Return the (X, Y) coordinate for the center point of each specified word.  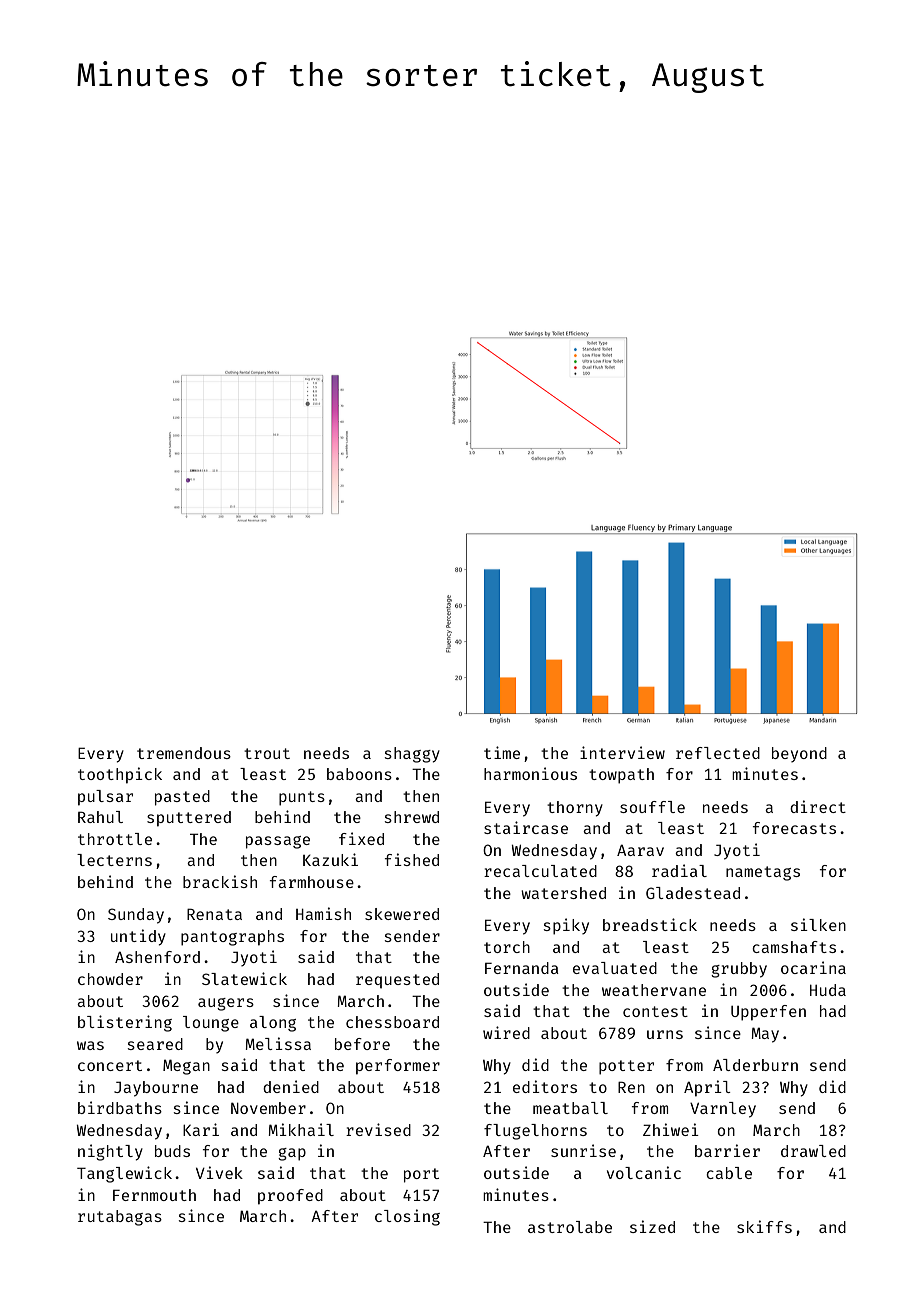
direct (818, 806)
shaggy (412, 755)
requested (397, 981)
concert (110, 1065)
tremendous (184, 753)
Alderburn (755, 1065)
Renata (214, 914)
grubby (739, 970)
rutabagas (120, 1218)
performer (398, 1067)
